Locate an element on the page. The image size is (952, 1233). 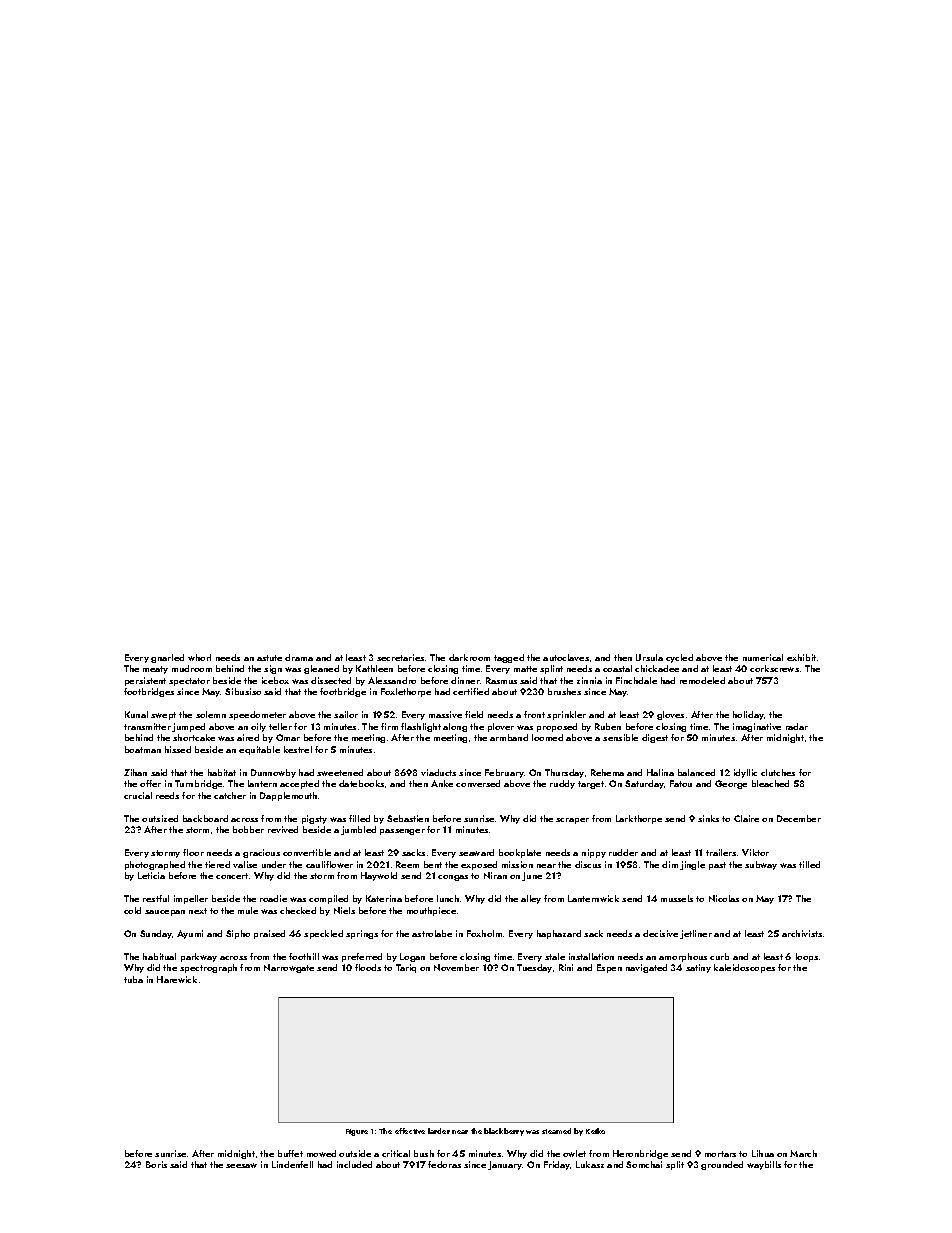
darkroom is located at coordinates (469, 657).
